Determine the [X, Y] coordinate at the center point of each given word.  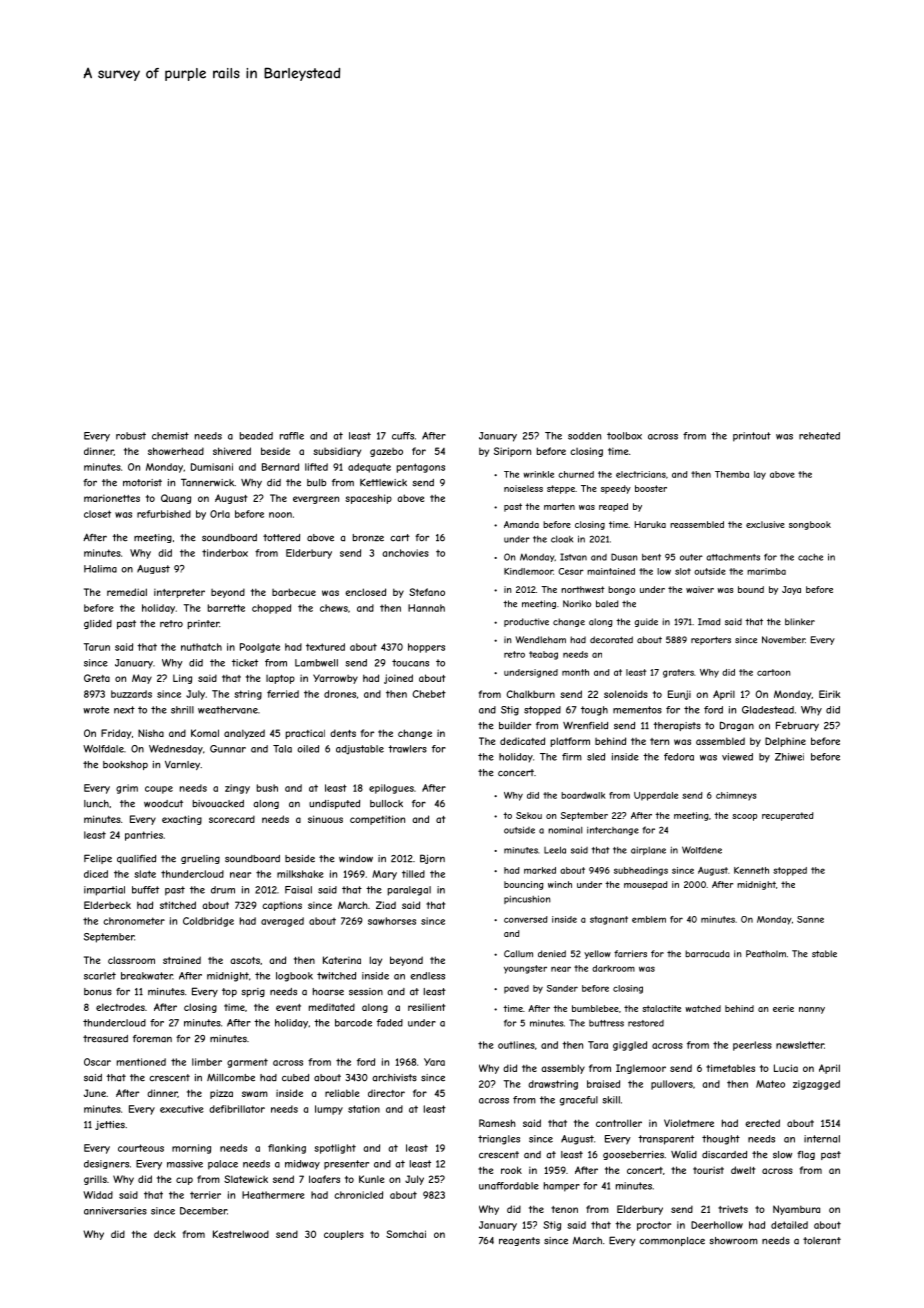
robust [131, 436]
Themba [732, 474]
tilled [413, 874]
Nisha [151, 733]
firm [572, 757]
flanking [287, 1149]
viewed [737, 757]
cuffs [403, 436]
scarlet [100, 976]
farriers [630, 954]
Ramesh [497, 1123]
